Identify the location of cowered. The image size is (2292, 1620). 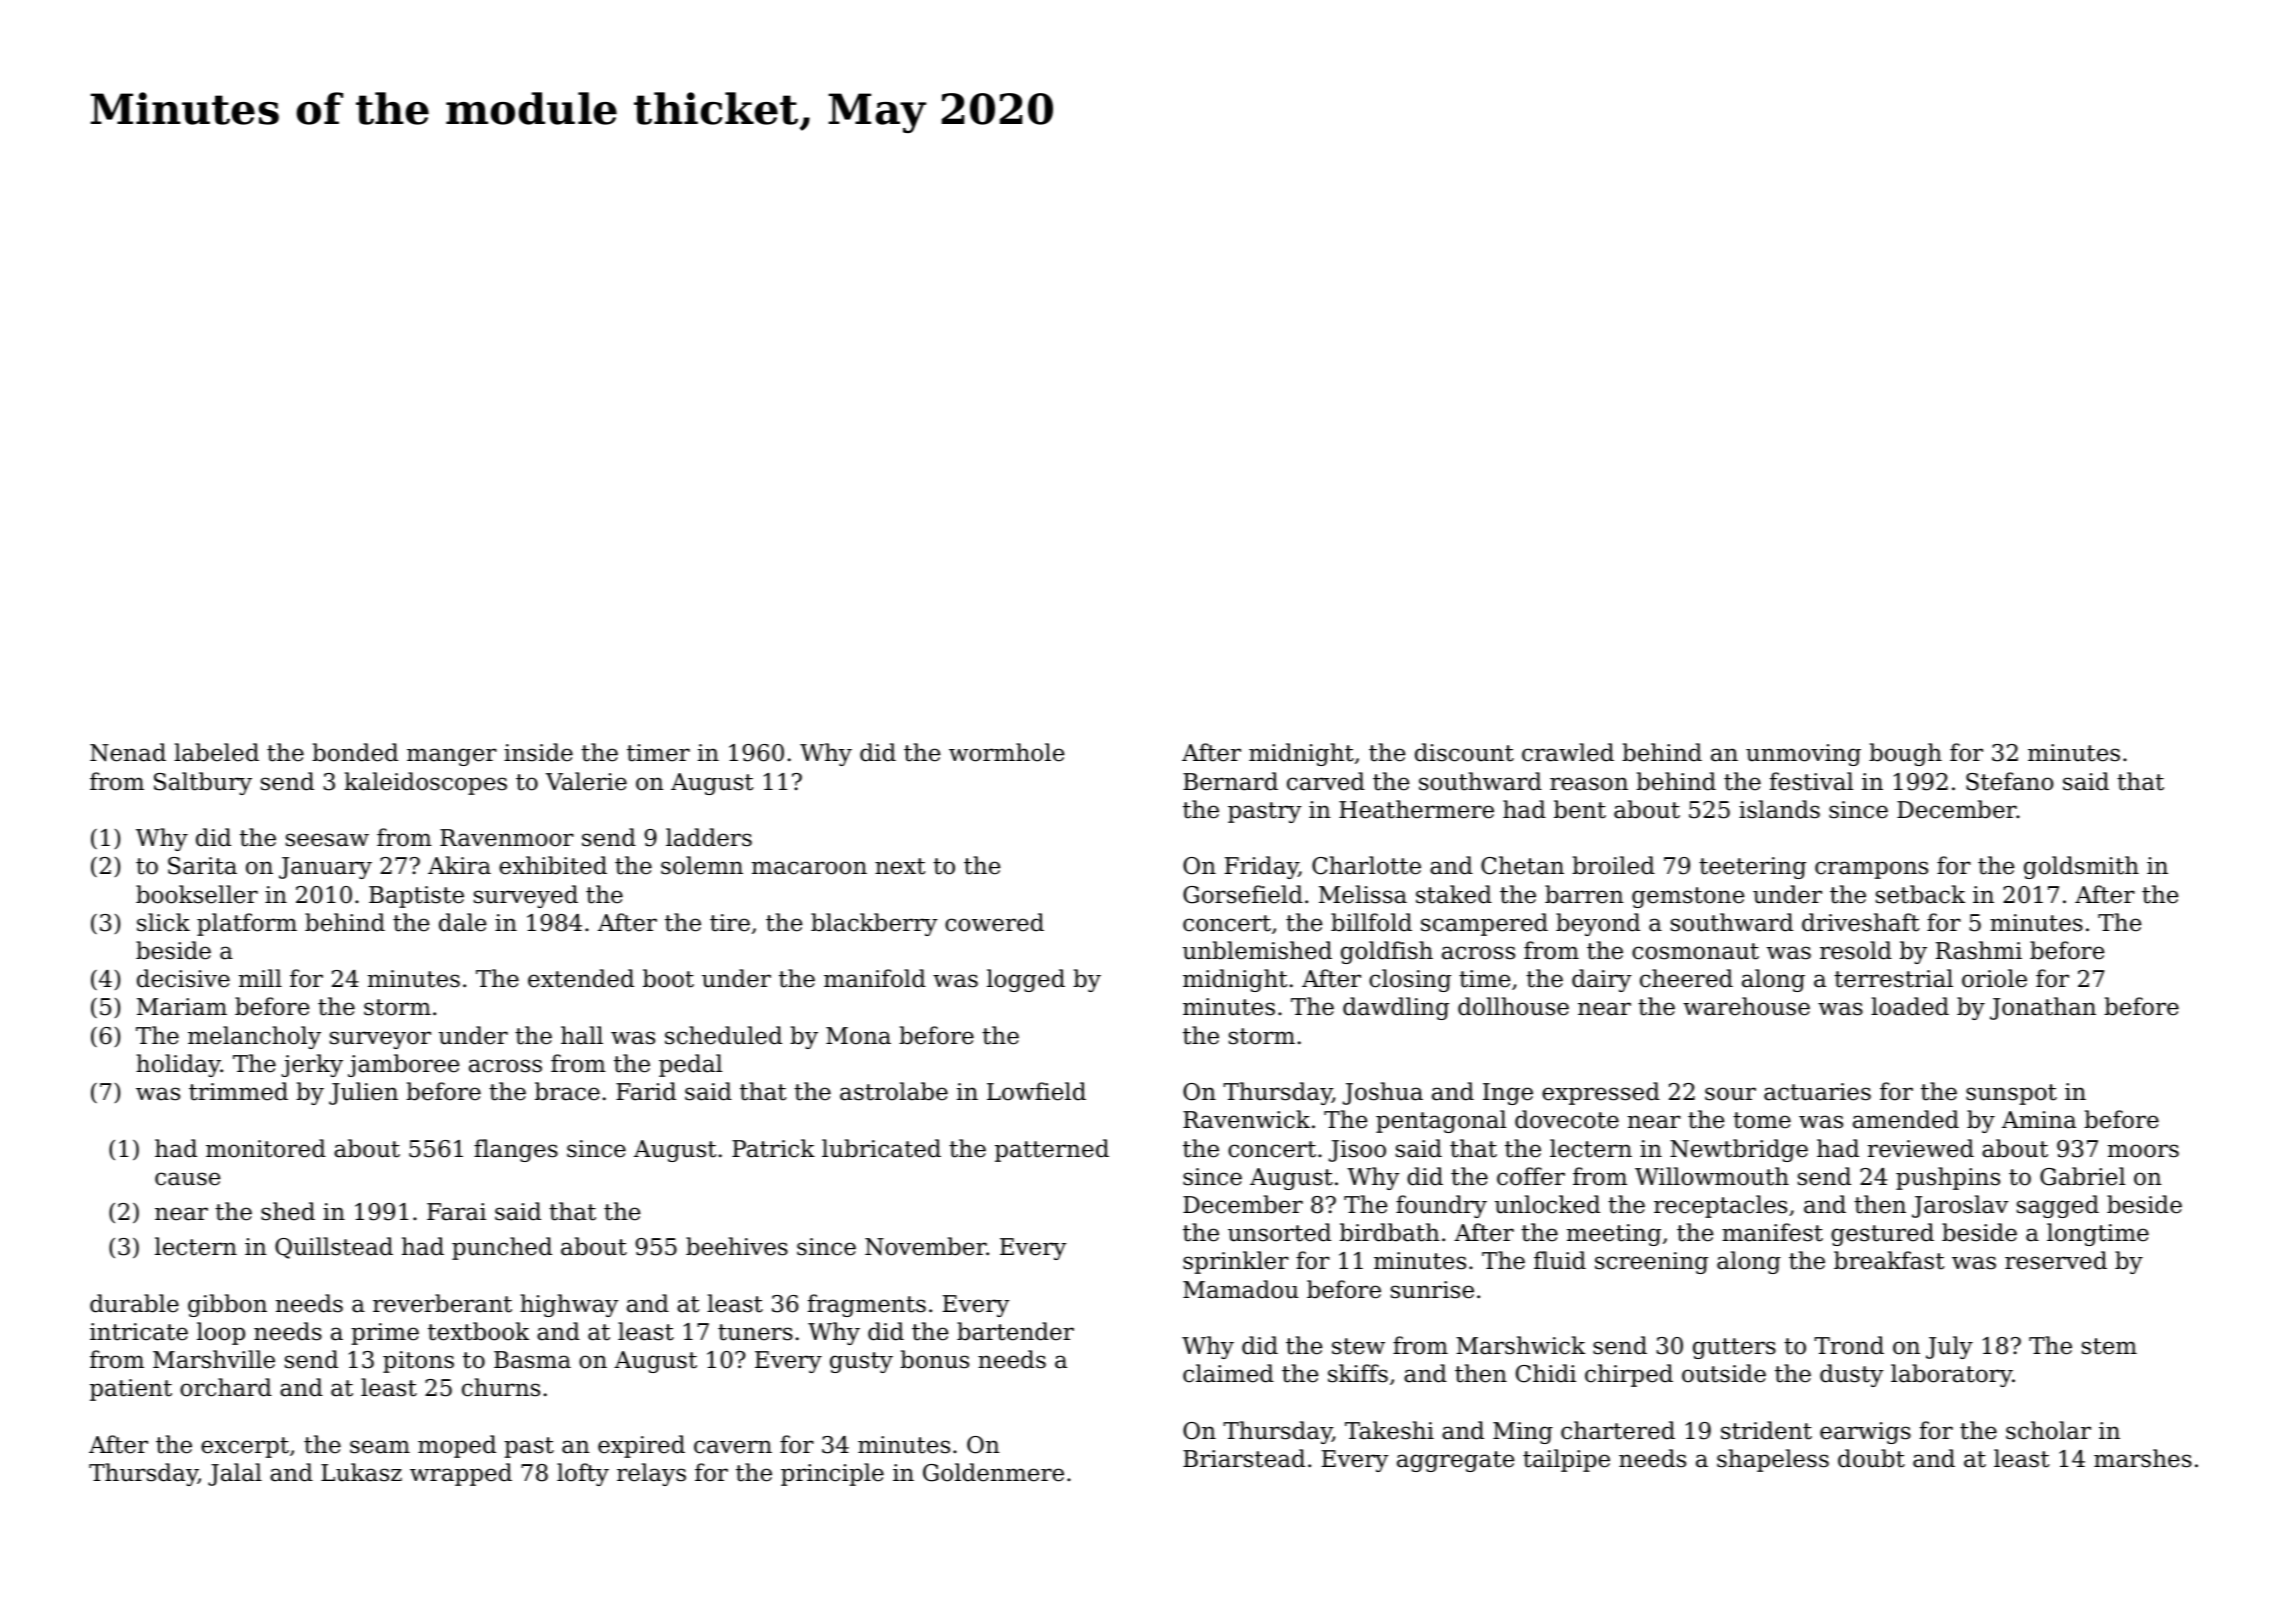
(994, 922).
